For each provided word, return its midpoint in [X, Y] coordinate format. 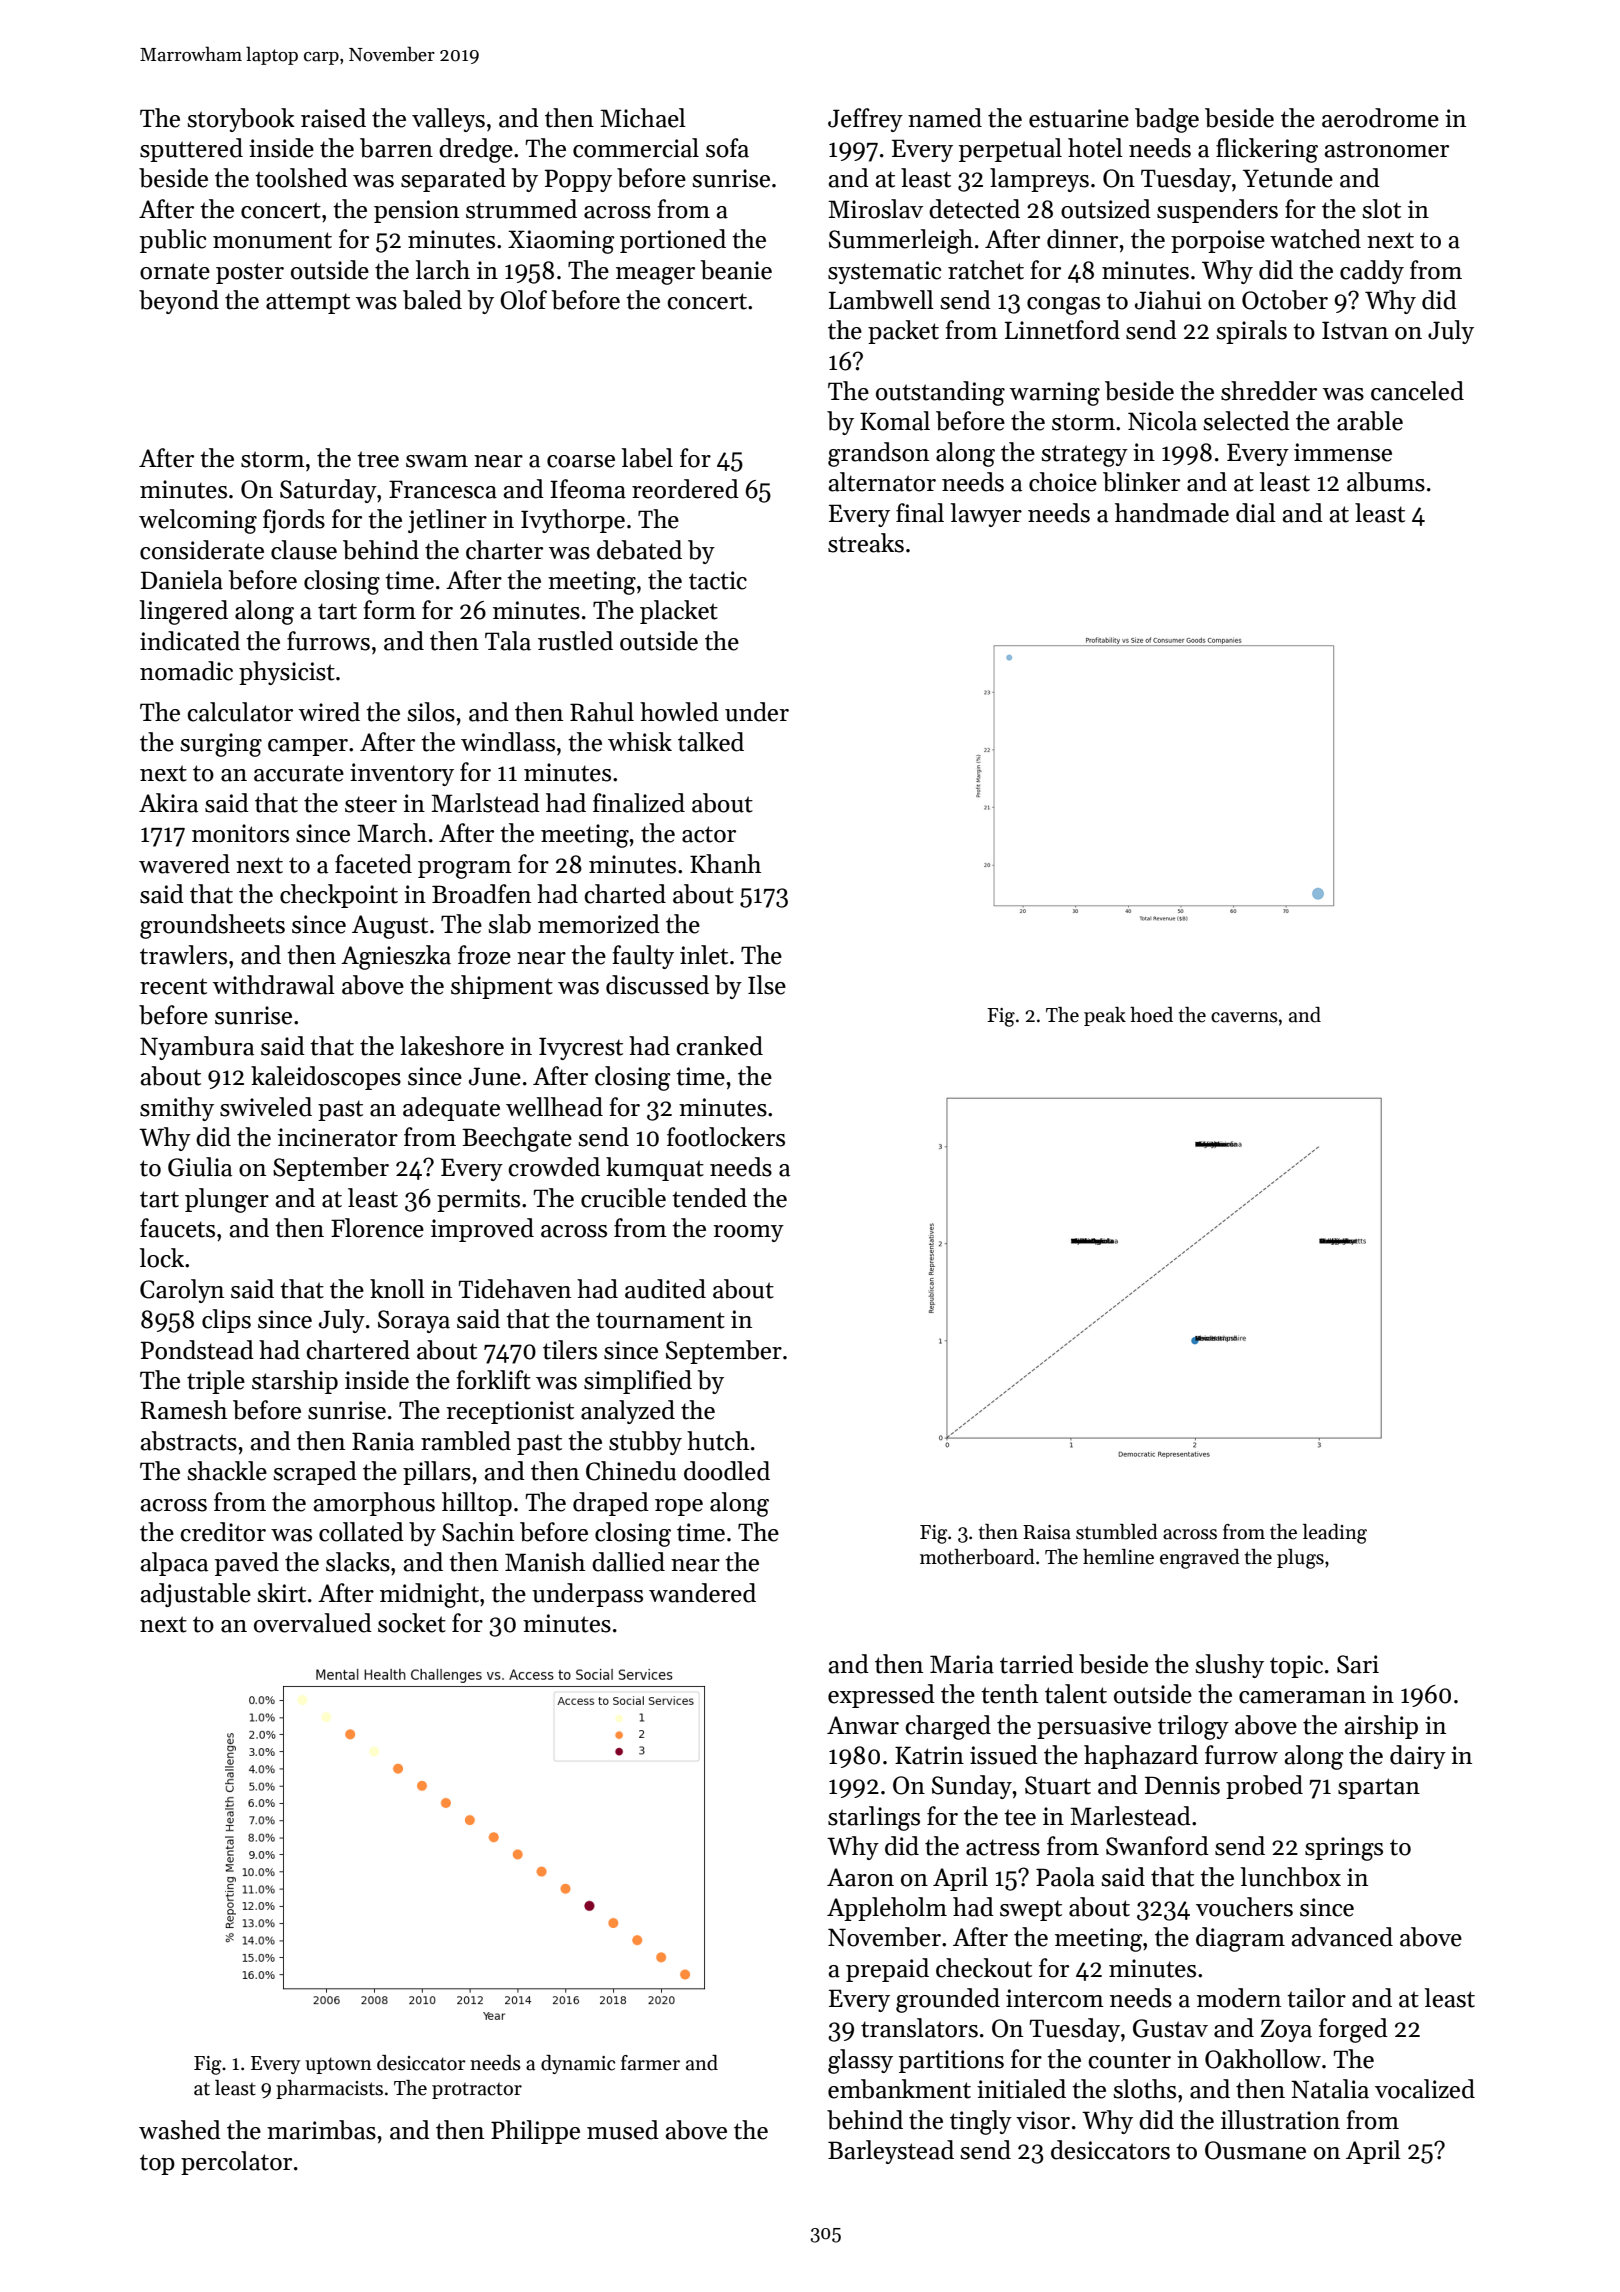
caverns [1244, 1017]
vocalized [1425, 2089]
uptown [338, 2065]
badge [1167, 120]
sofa [727, 148]
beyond [179, 302]
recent [173, 986]
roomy [748, 1233]
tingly [981, 2122]
